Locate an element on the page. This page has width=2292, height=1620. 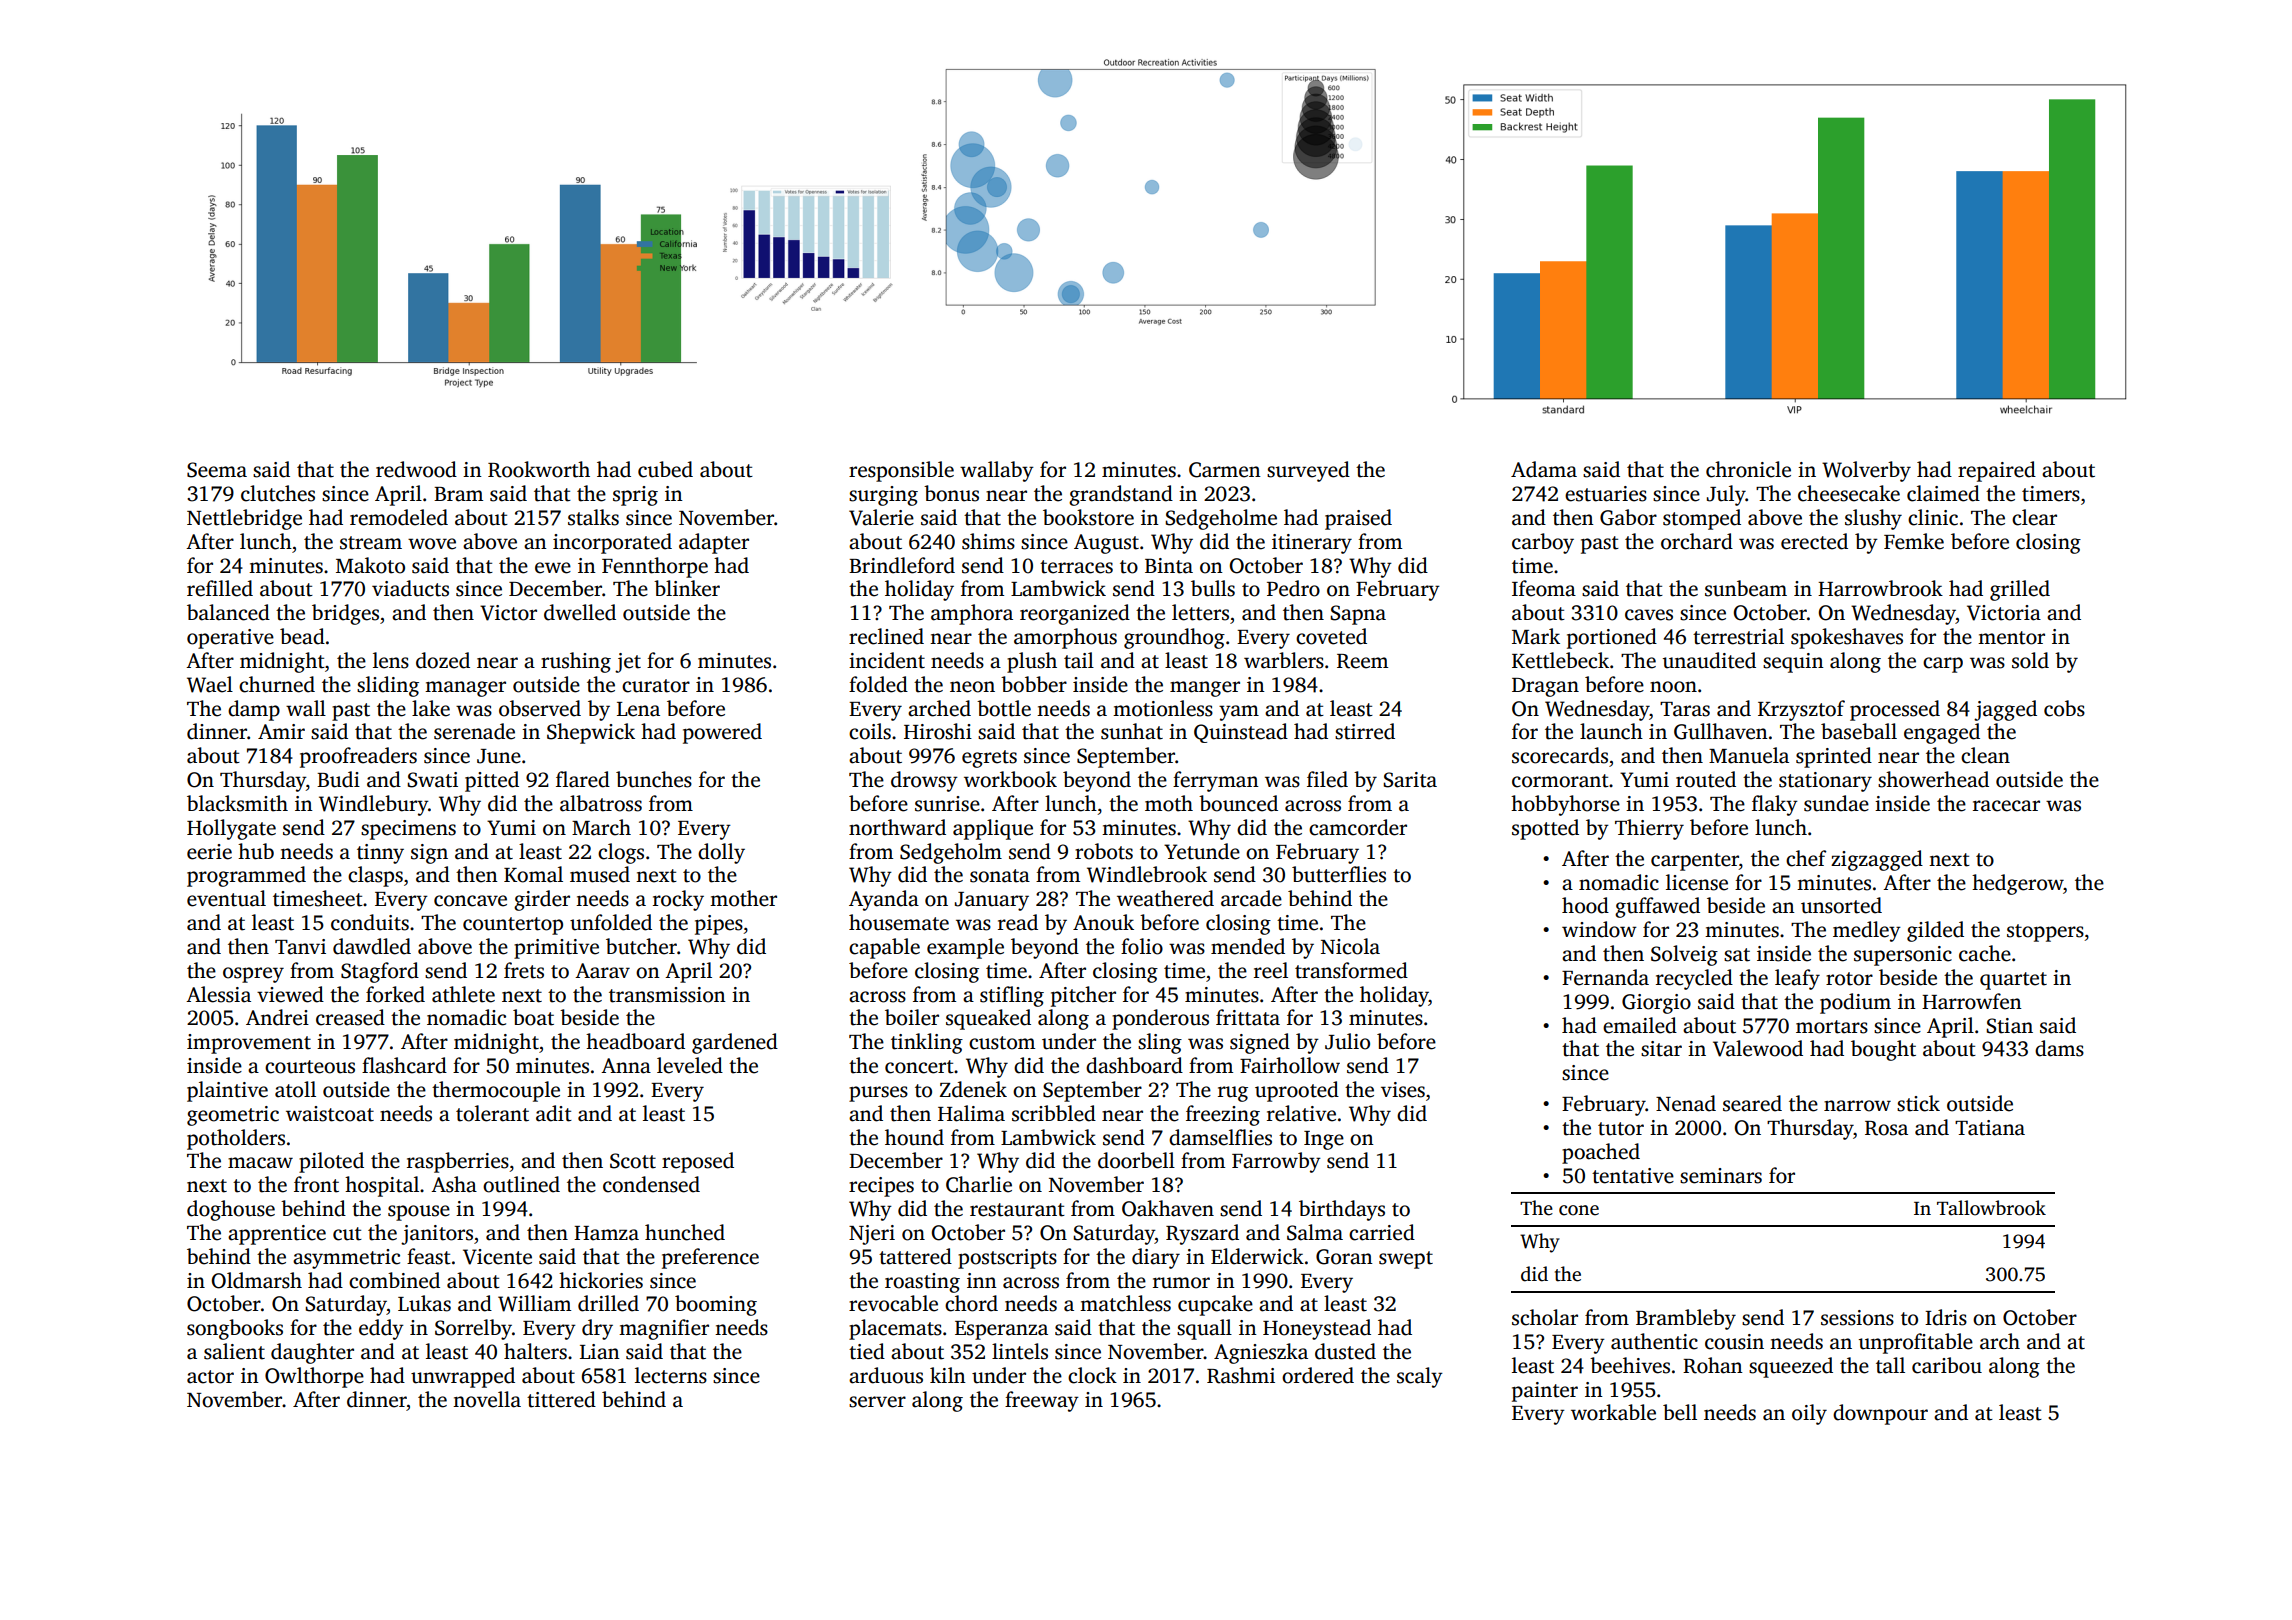
sunhat is located at coordinates (1132, 731).
